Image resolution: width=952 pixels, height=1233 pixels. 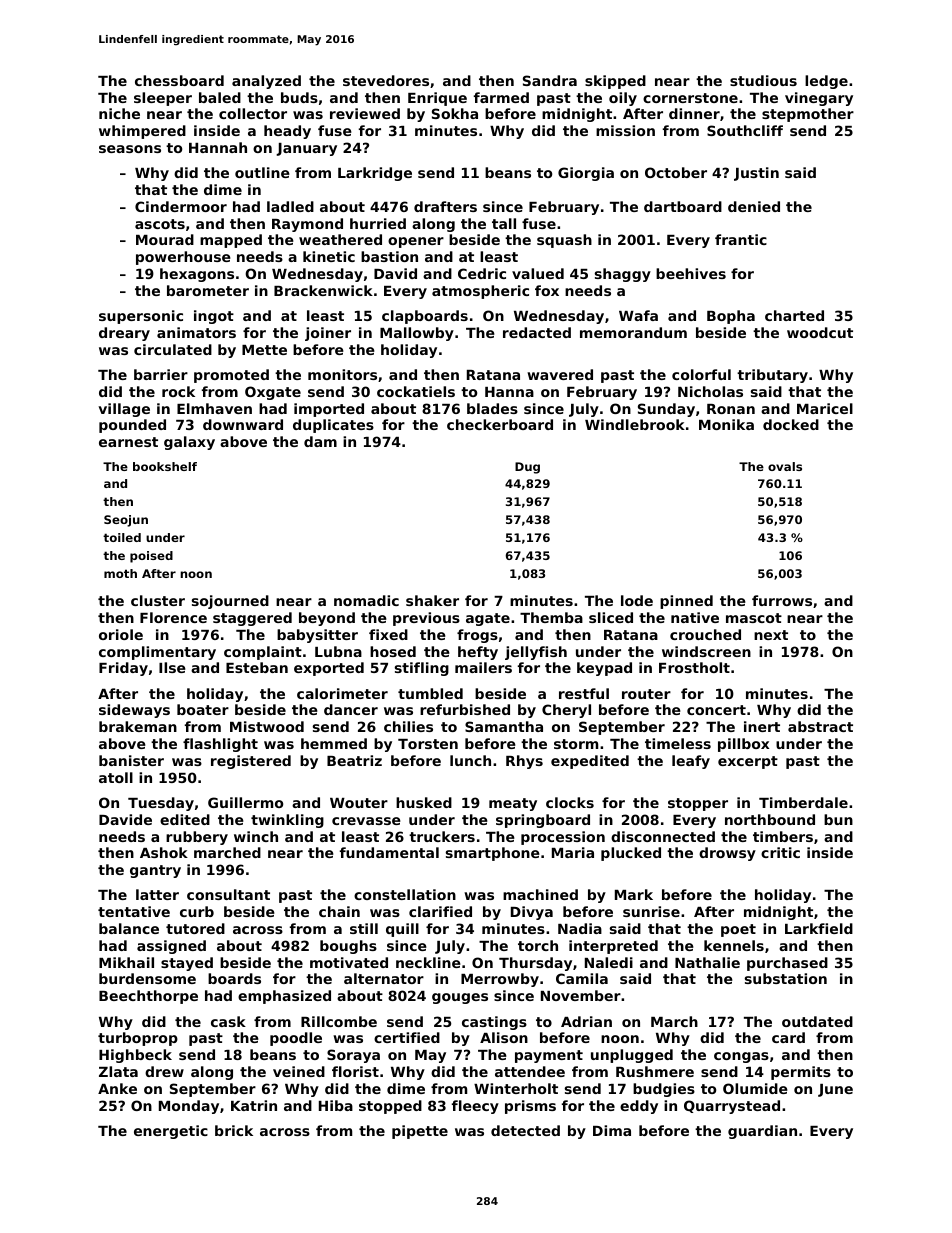 I want to click on opener, so click(x=416, y=242).
